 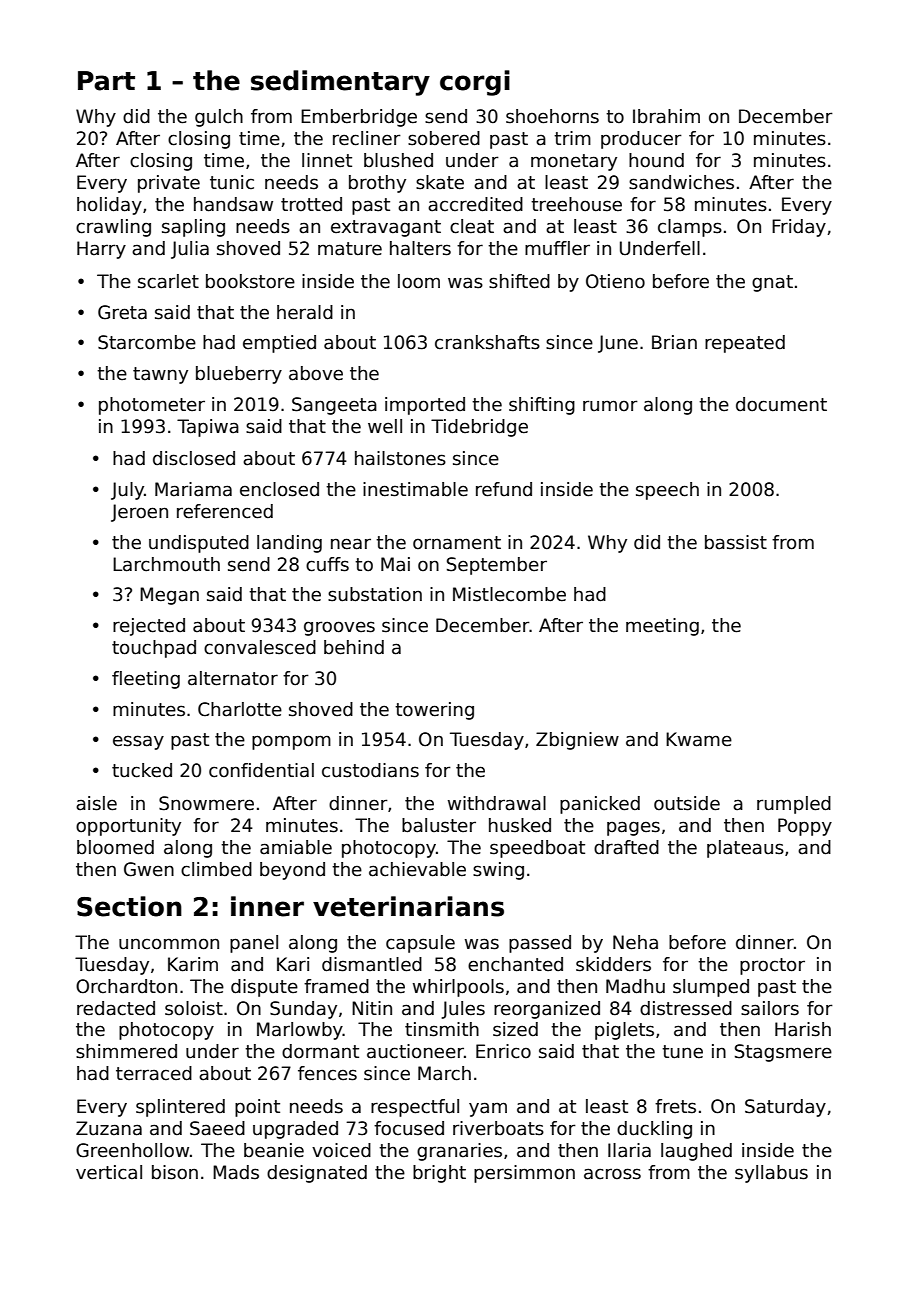 What do you see at coordinates (745, 849) in the page?
I see `plateaus` at bounding box center [745, 849].
